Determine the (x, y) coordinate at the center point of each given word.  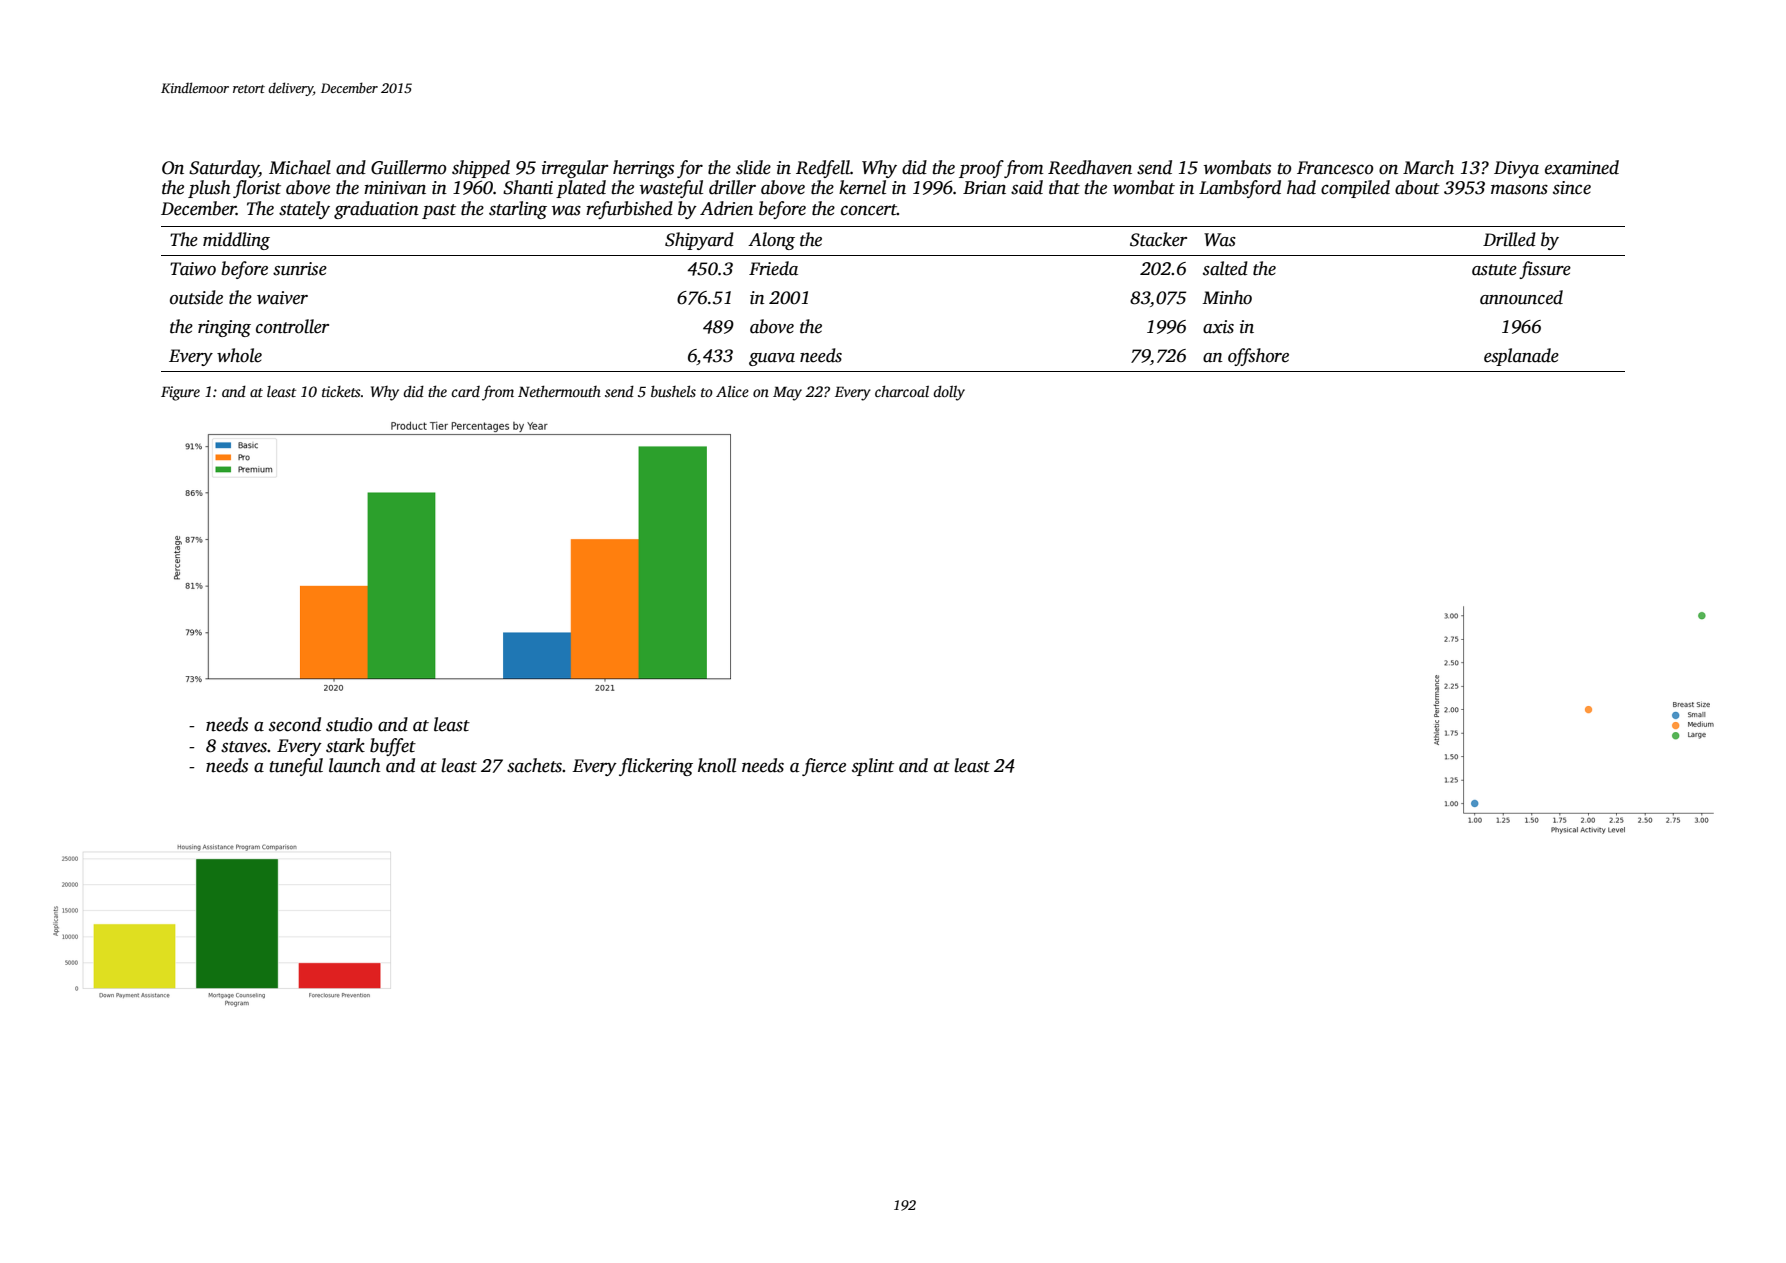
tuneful (296, 767)
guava (772, 359)
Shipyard (699, 241)
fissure (1545, 270)
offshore (1258, 357)
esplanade (1521, 357)
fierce (824, 767)
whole (239, 355)
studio (349, 724)
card (465, 391)
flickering (656, 767)
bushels (673, 391)
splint (873, 767)
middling (236, 241)
